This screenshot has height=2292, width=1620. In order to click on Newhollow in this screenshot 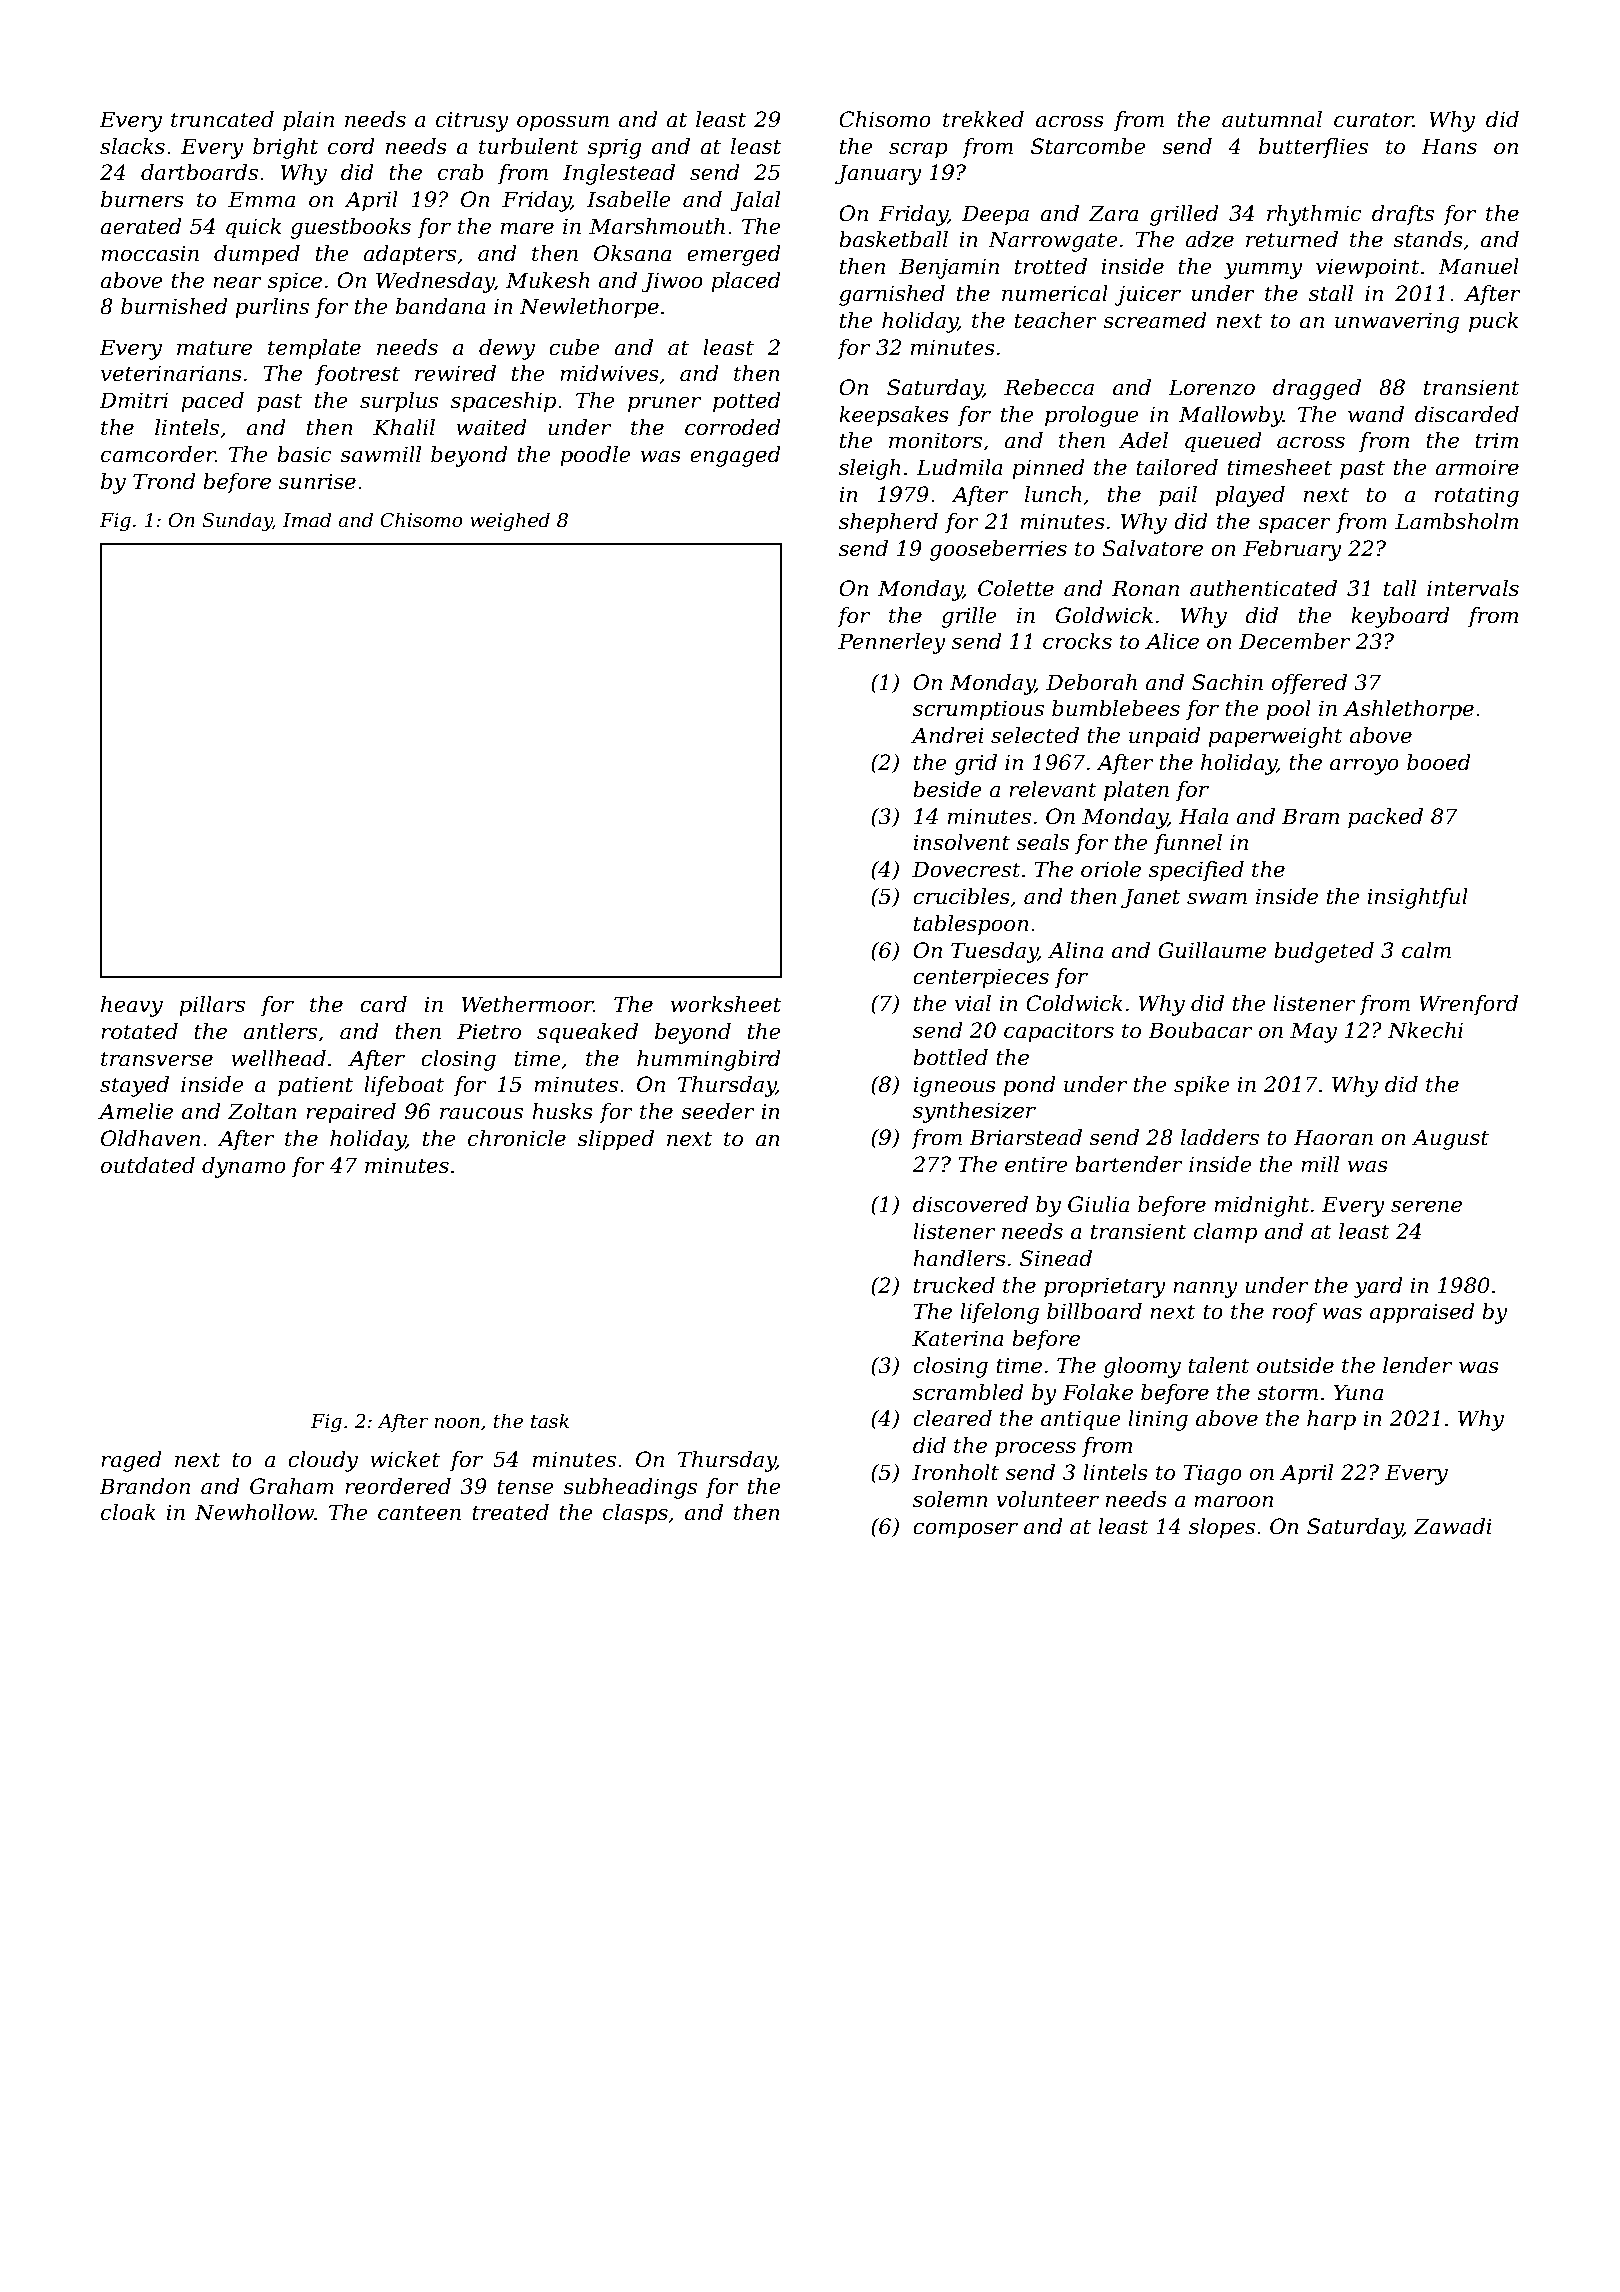, I will do `click(254, 1512)`.
